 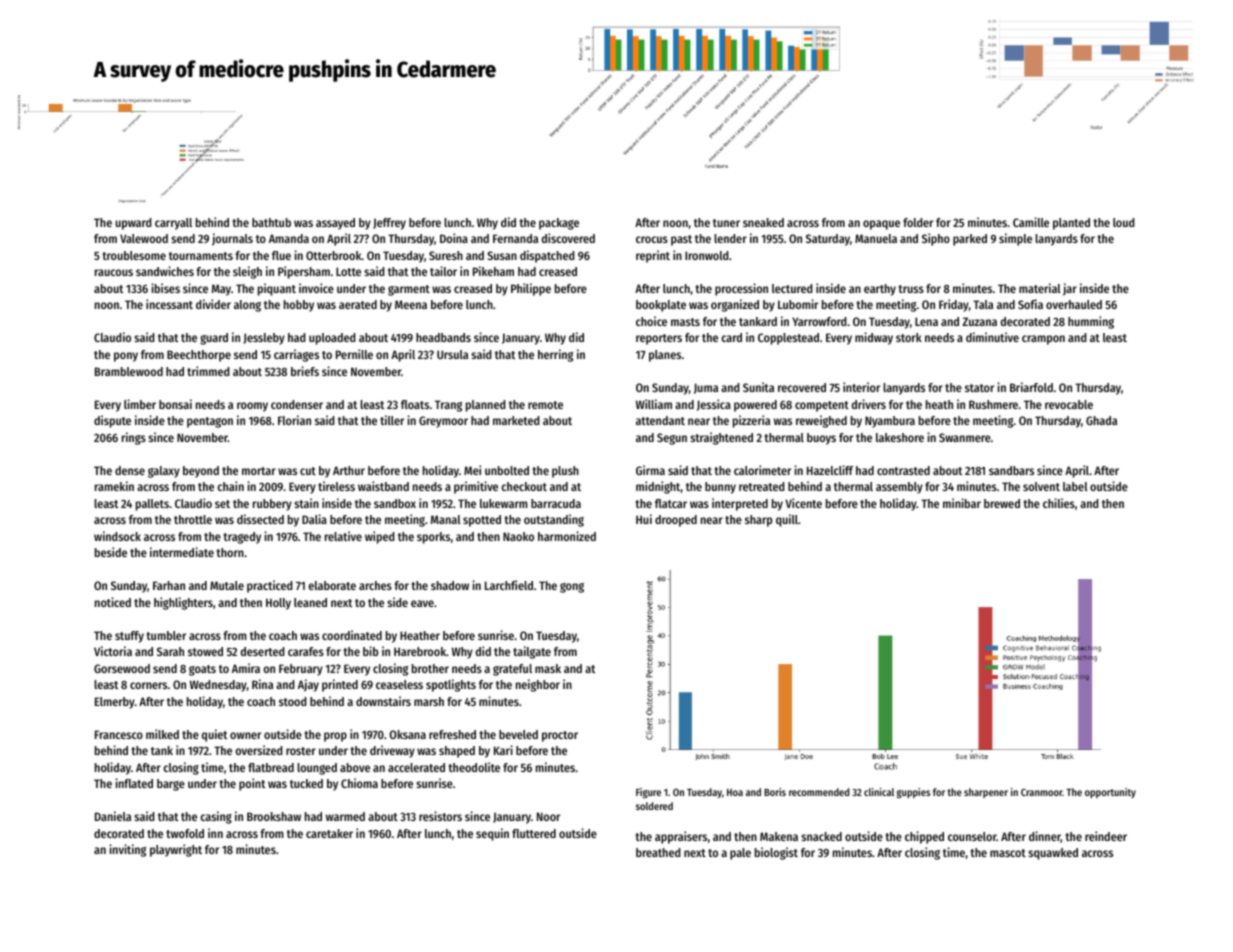 What do you see at coordinates (1059, 503) in the screenshot?
I see `chilies` at bounding box center [1059, 503].
